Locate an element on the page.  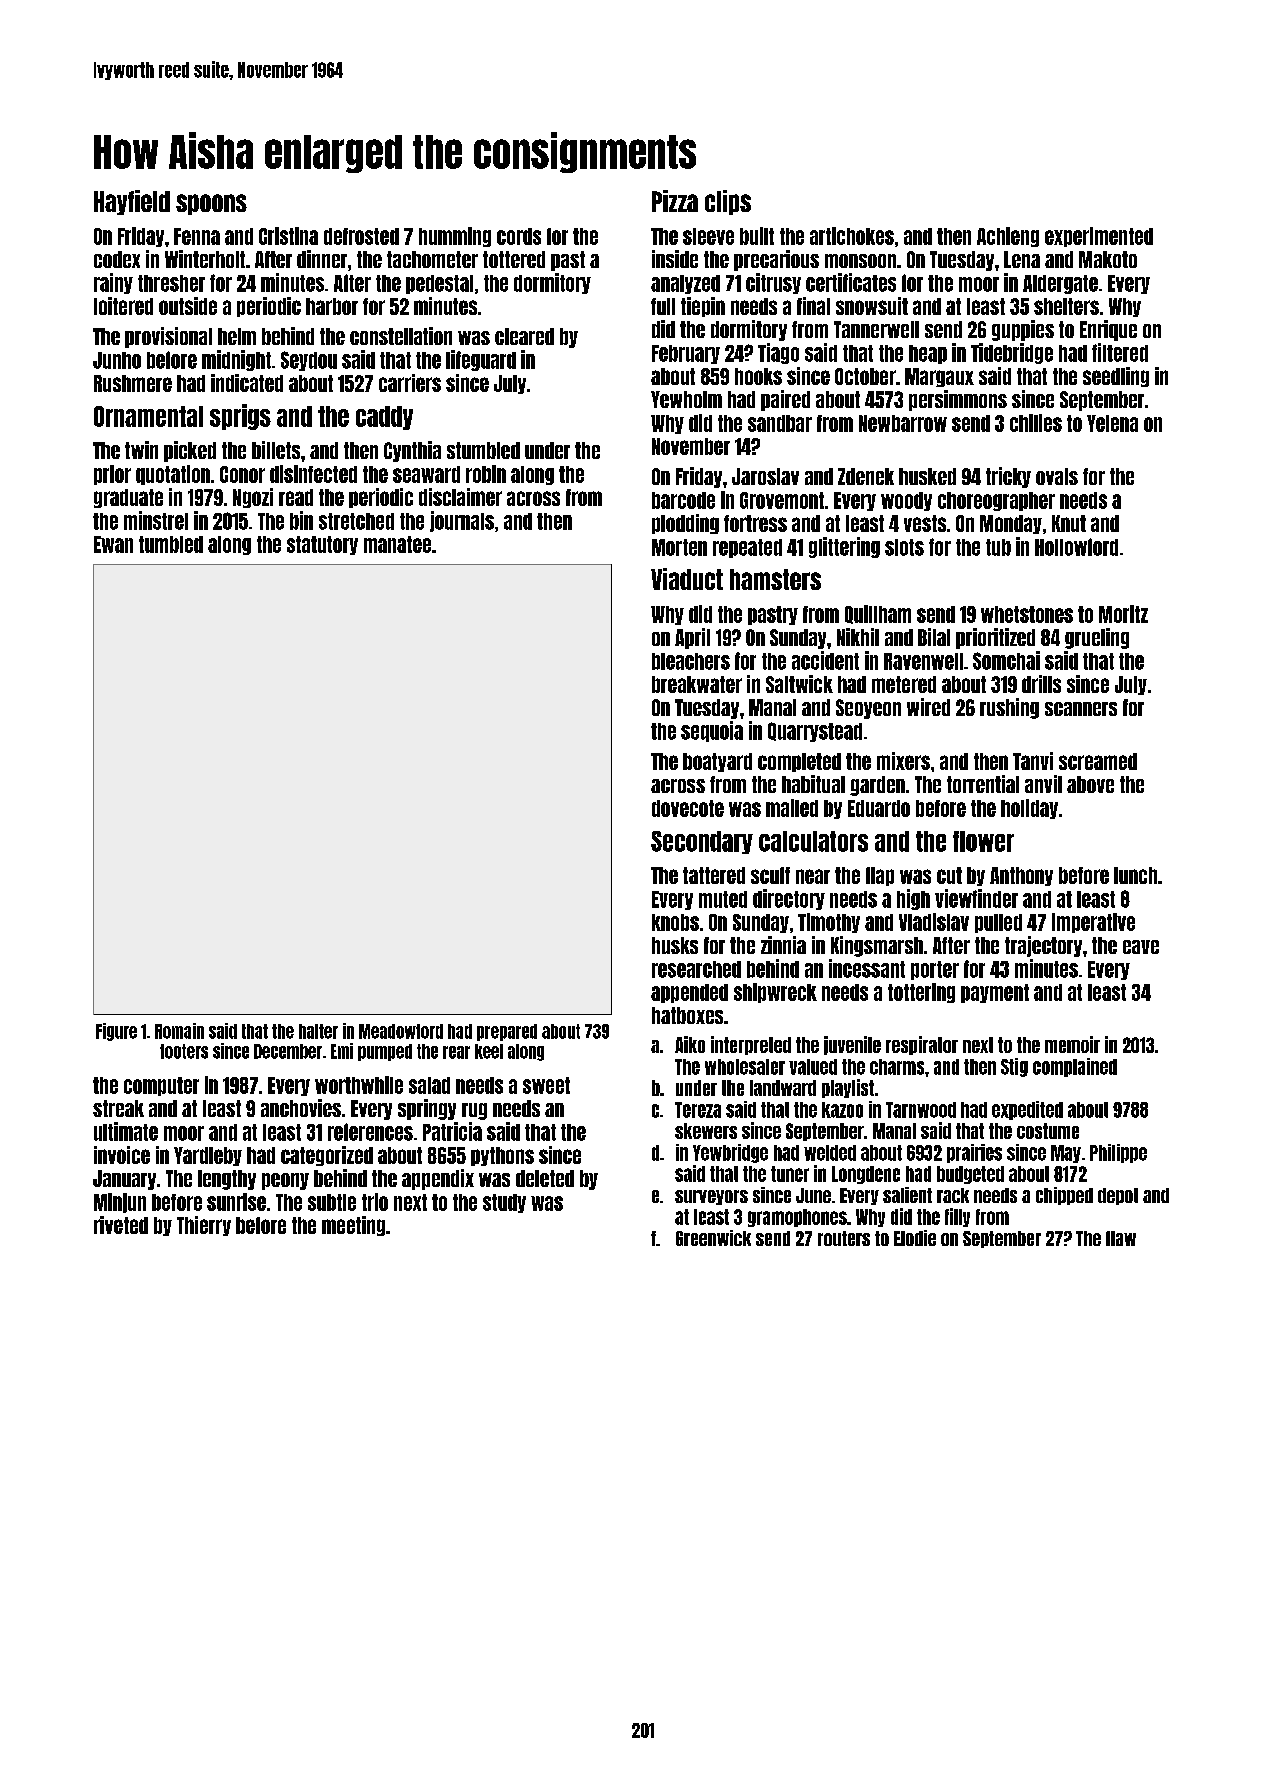
Ewan is located at coordinates (113, 544).
